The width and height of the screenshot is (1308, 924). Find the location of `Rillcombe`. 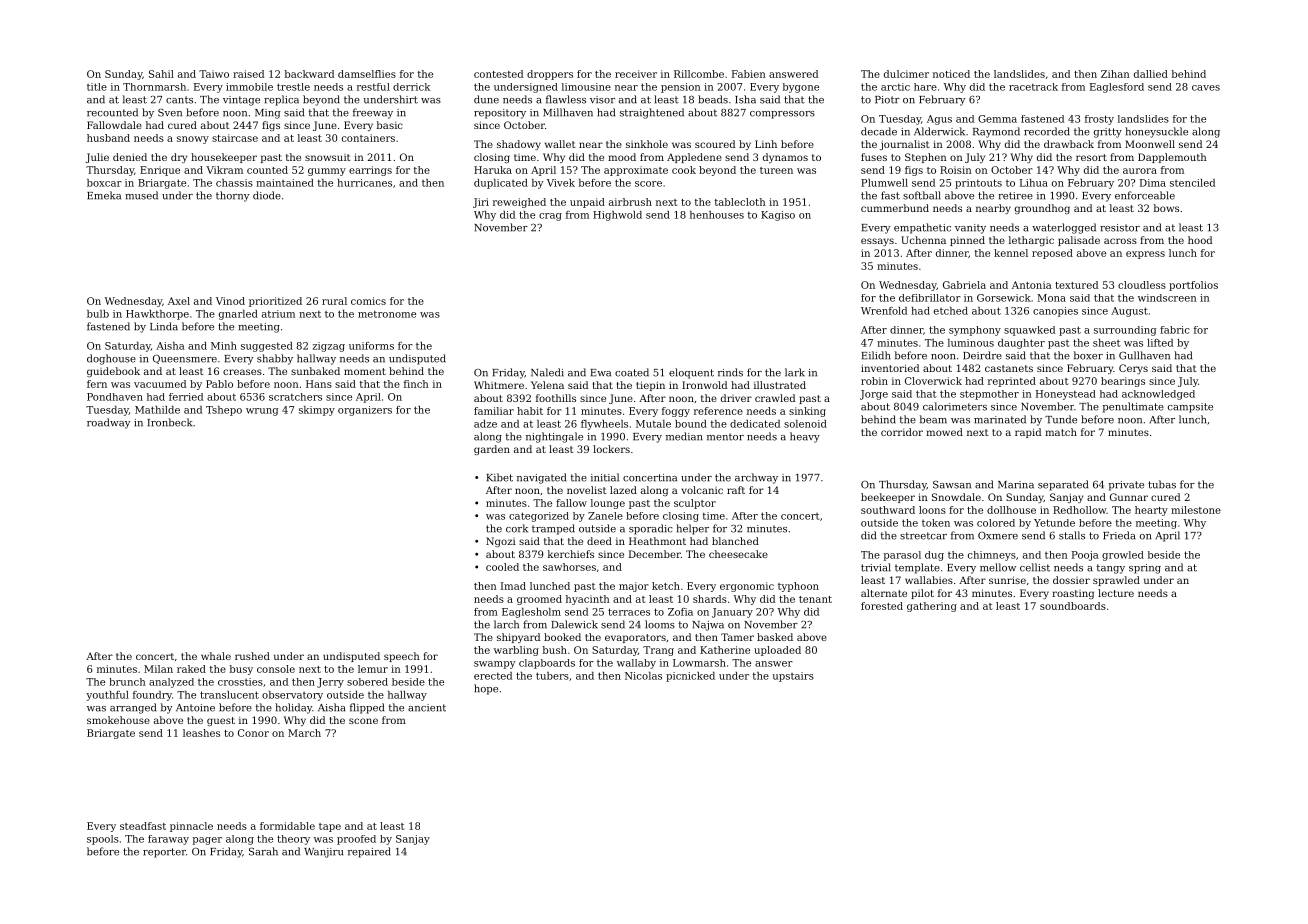

Rillcombe is located at coordinates (699, 74).
